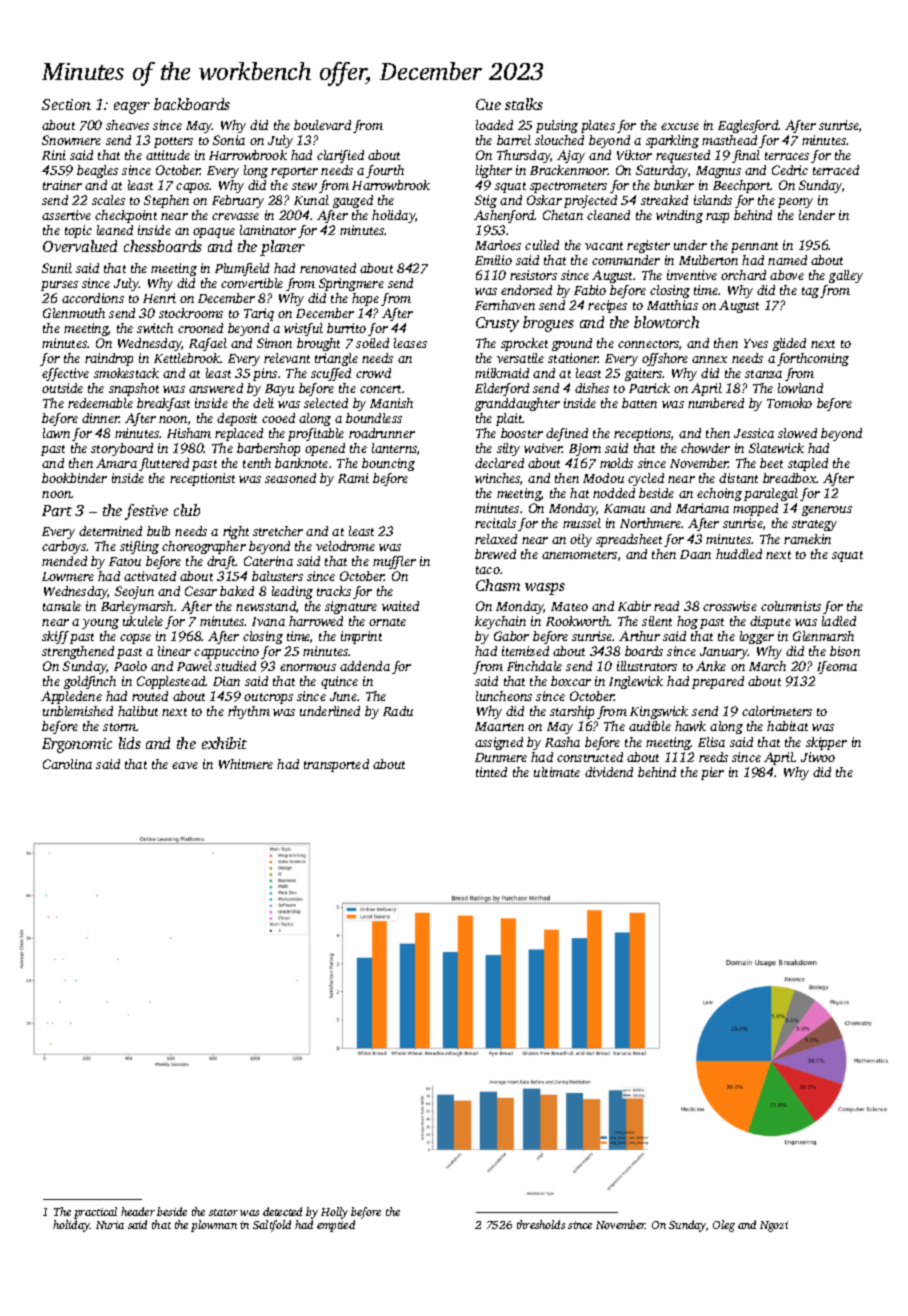 This document has height=1316, width=908. I want to click on Sonia, so click(229, 140).
